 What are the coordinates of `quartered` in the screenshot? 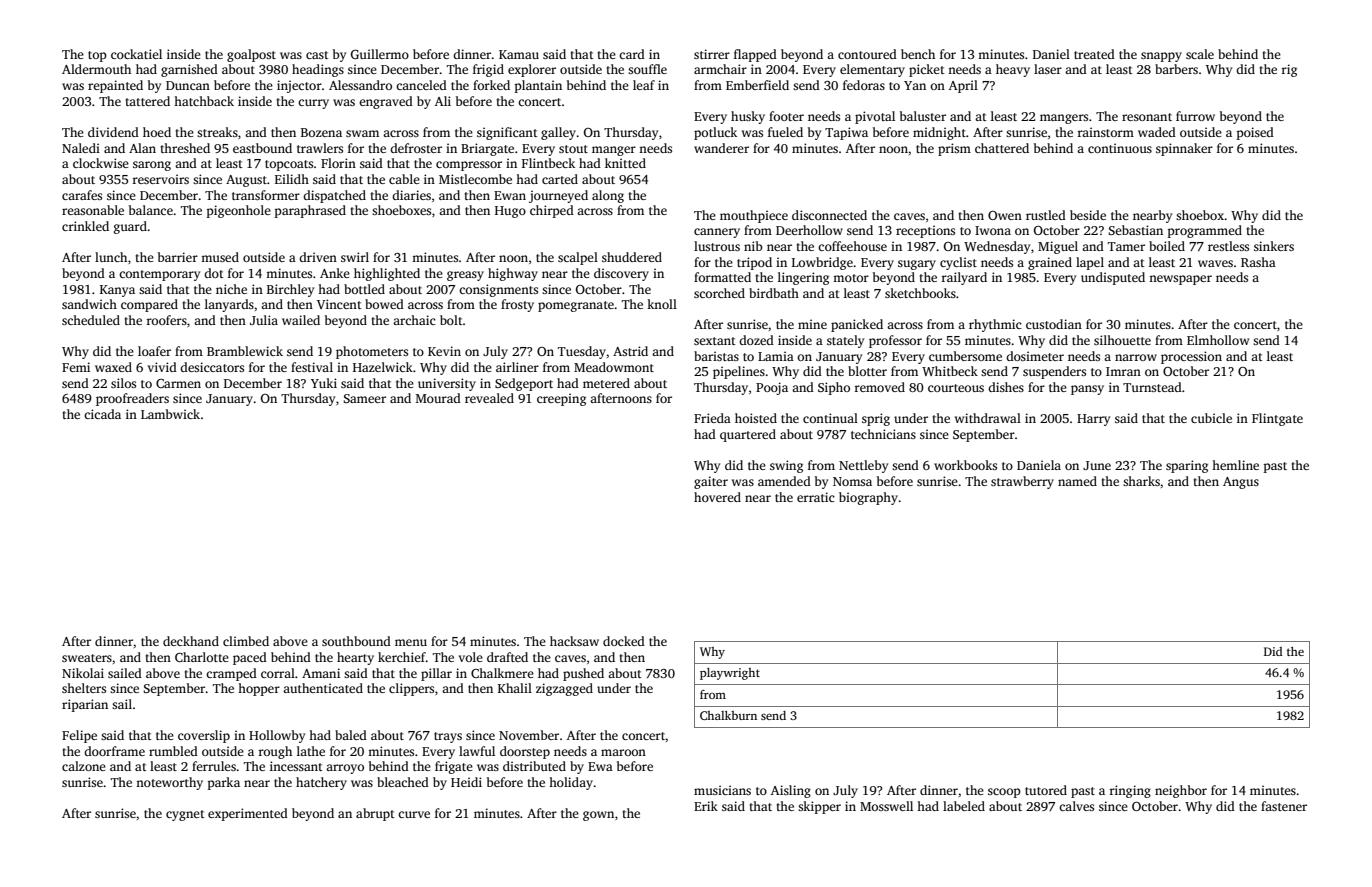 It's located at (748, 435).
